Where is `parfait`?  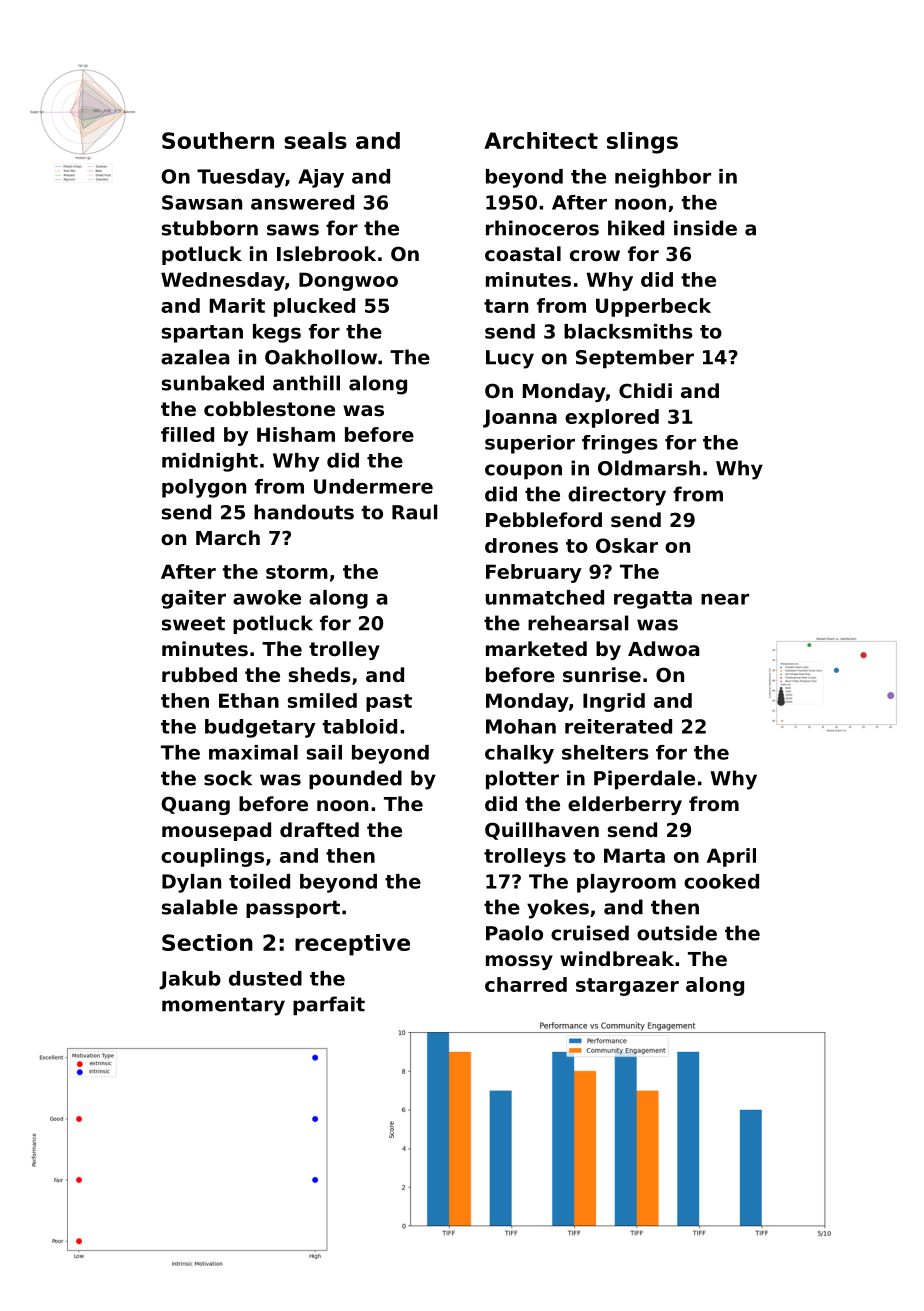
parfait is located at coordinates (329, 1006).
